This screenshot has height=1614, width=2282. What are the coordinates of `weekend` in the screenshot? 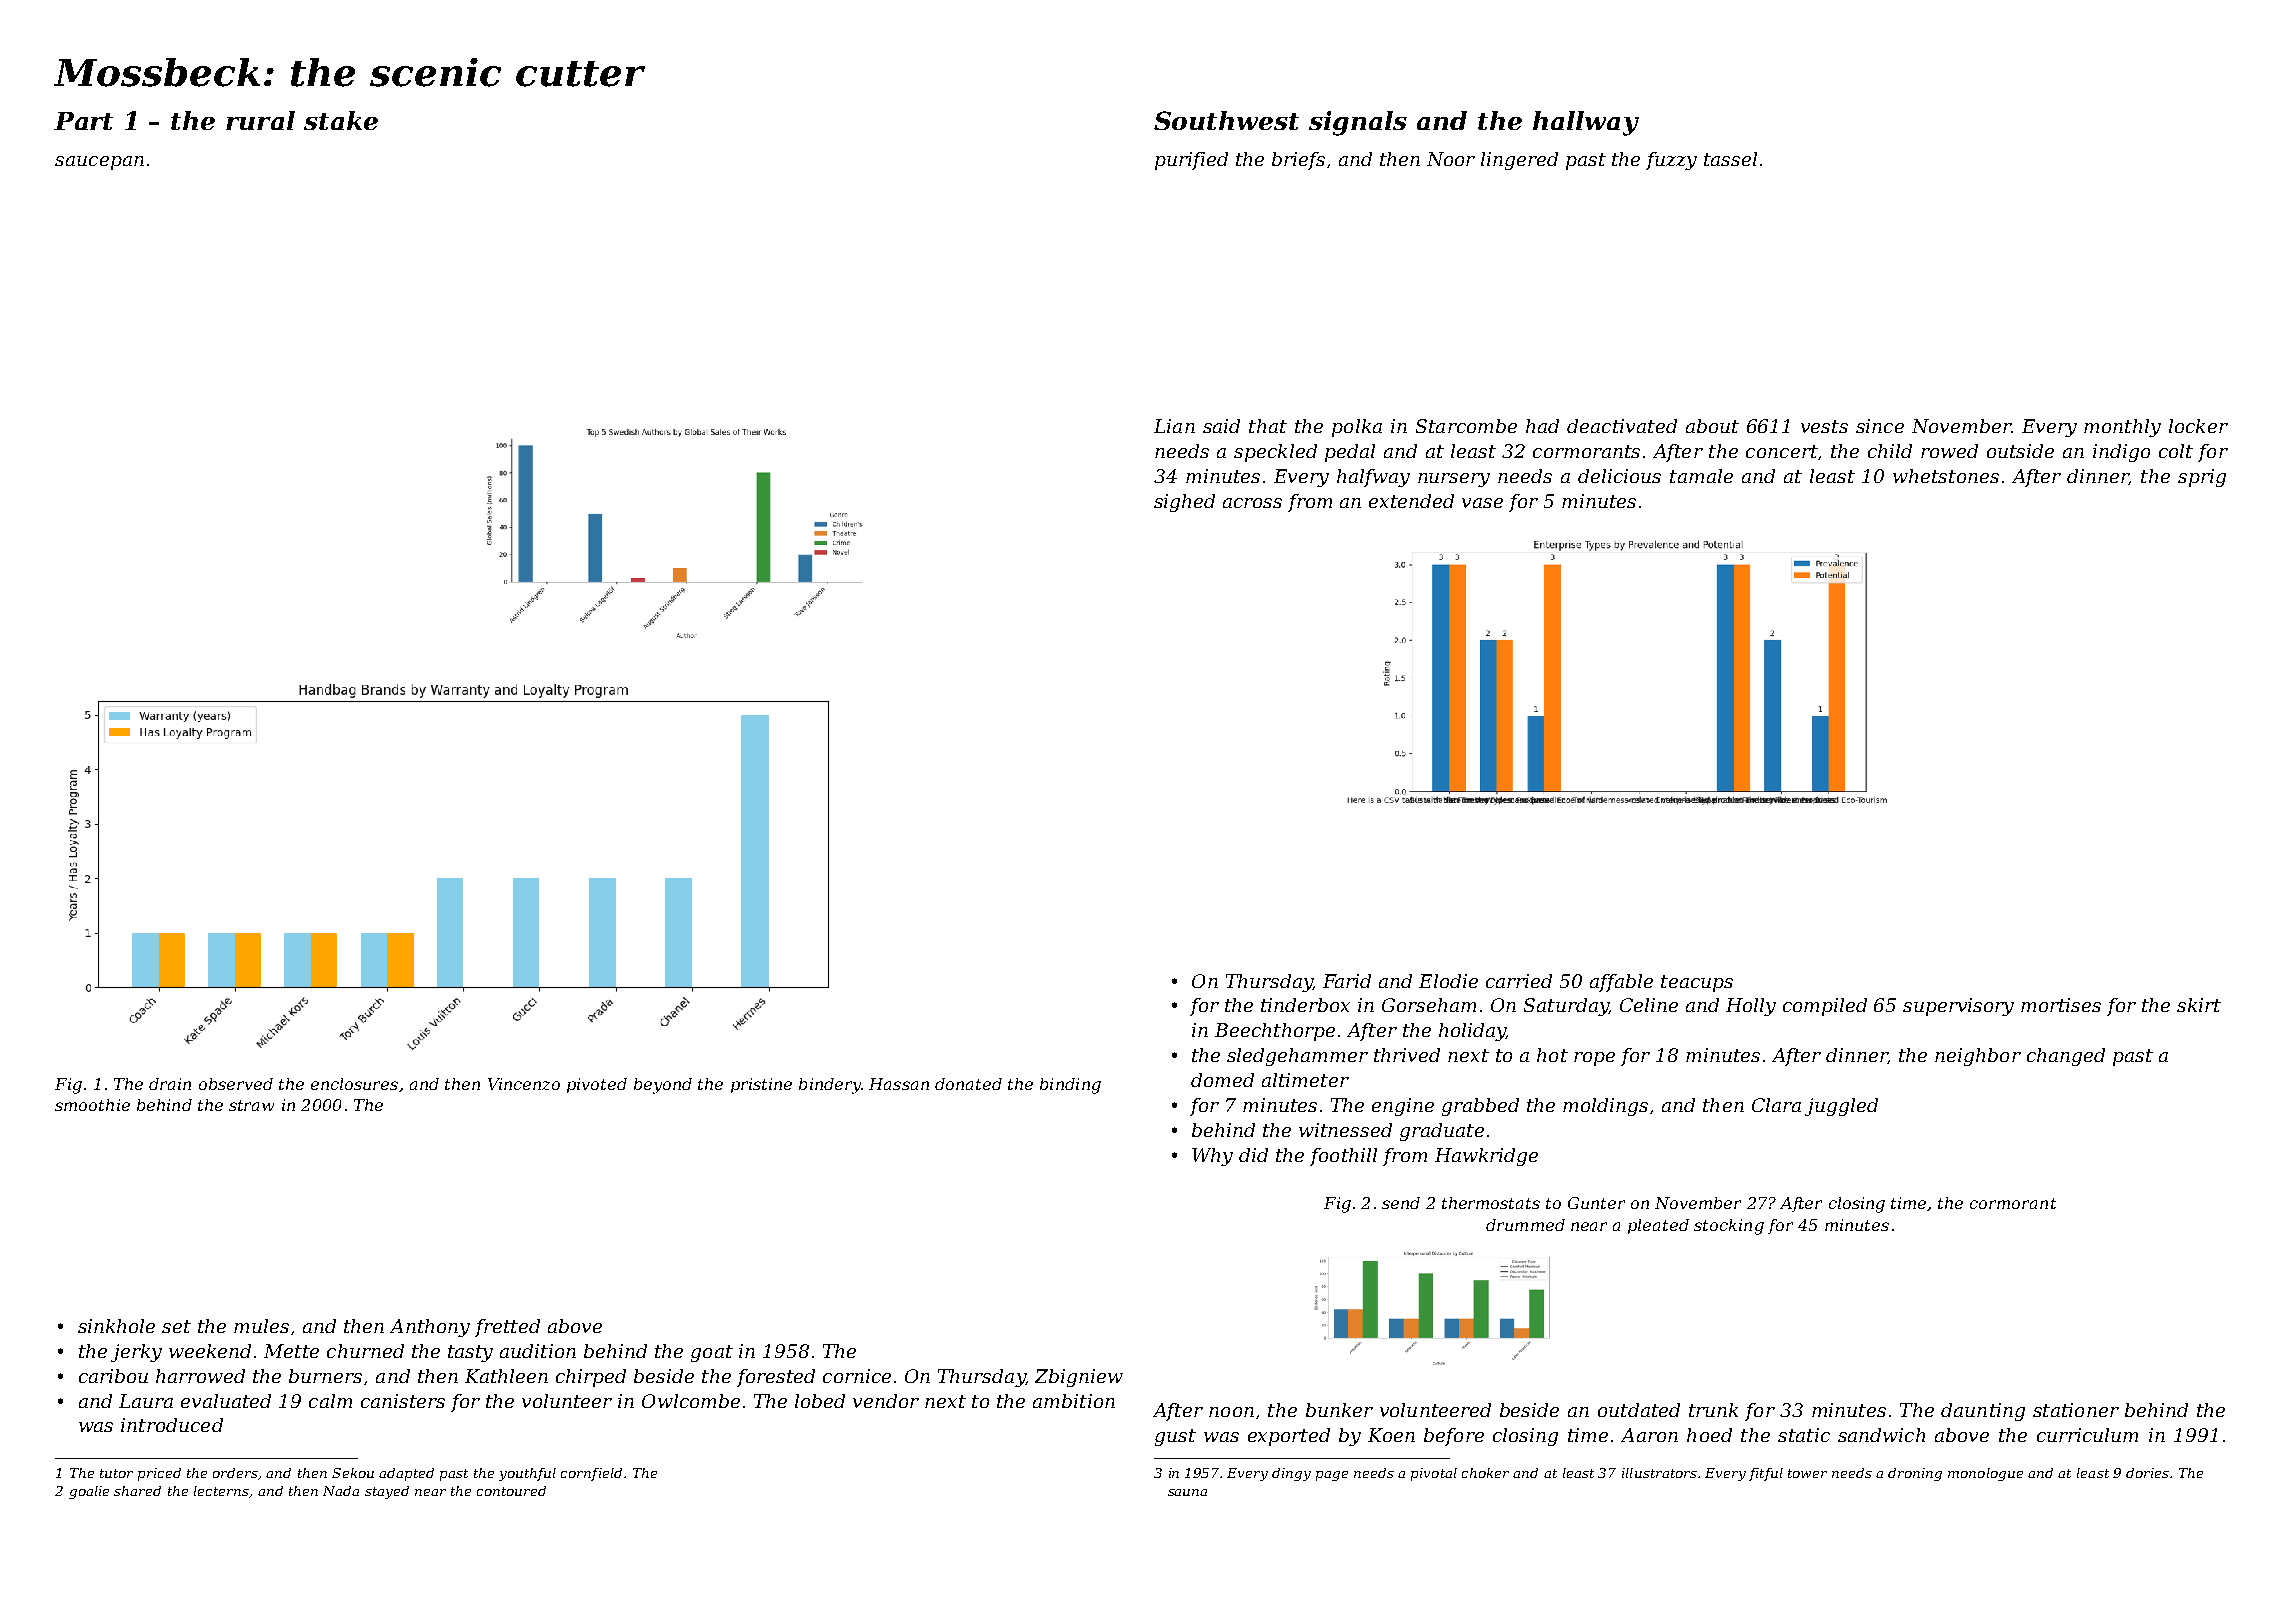 It's located at (210, 1351).
